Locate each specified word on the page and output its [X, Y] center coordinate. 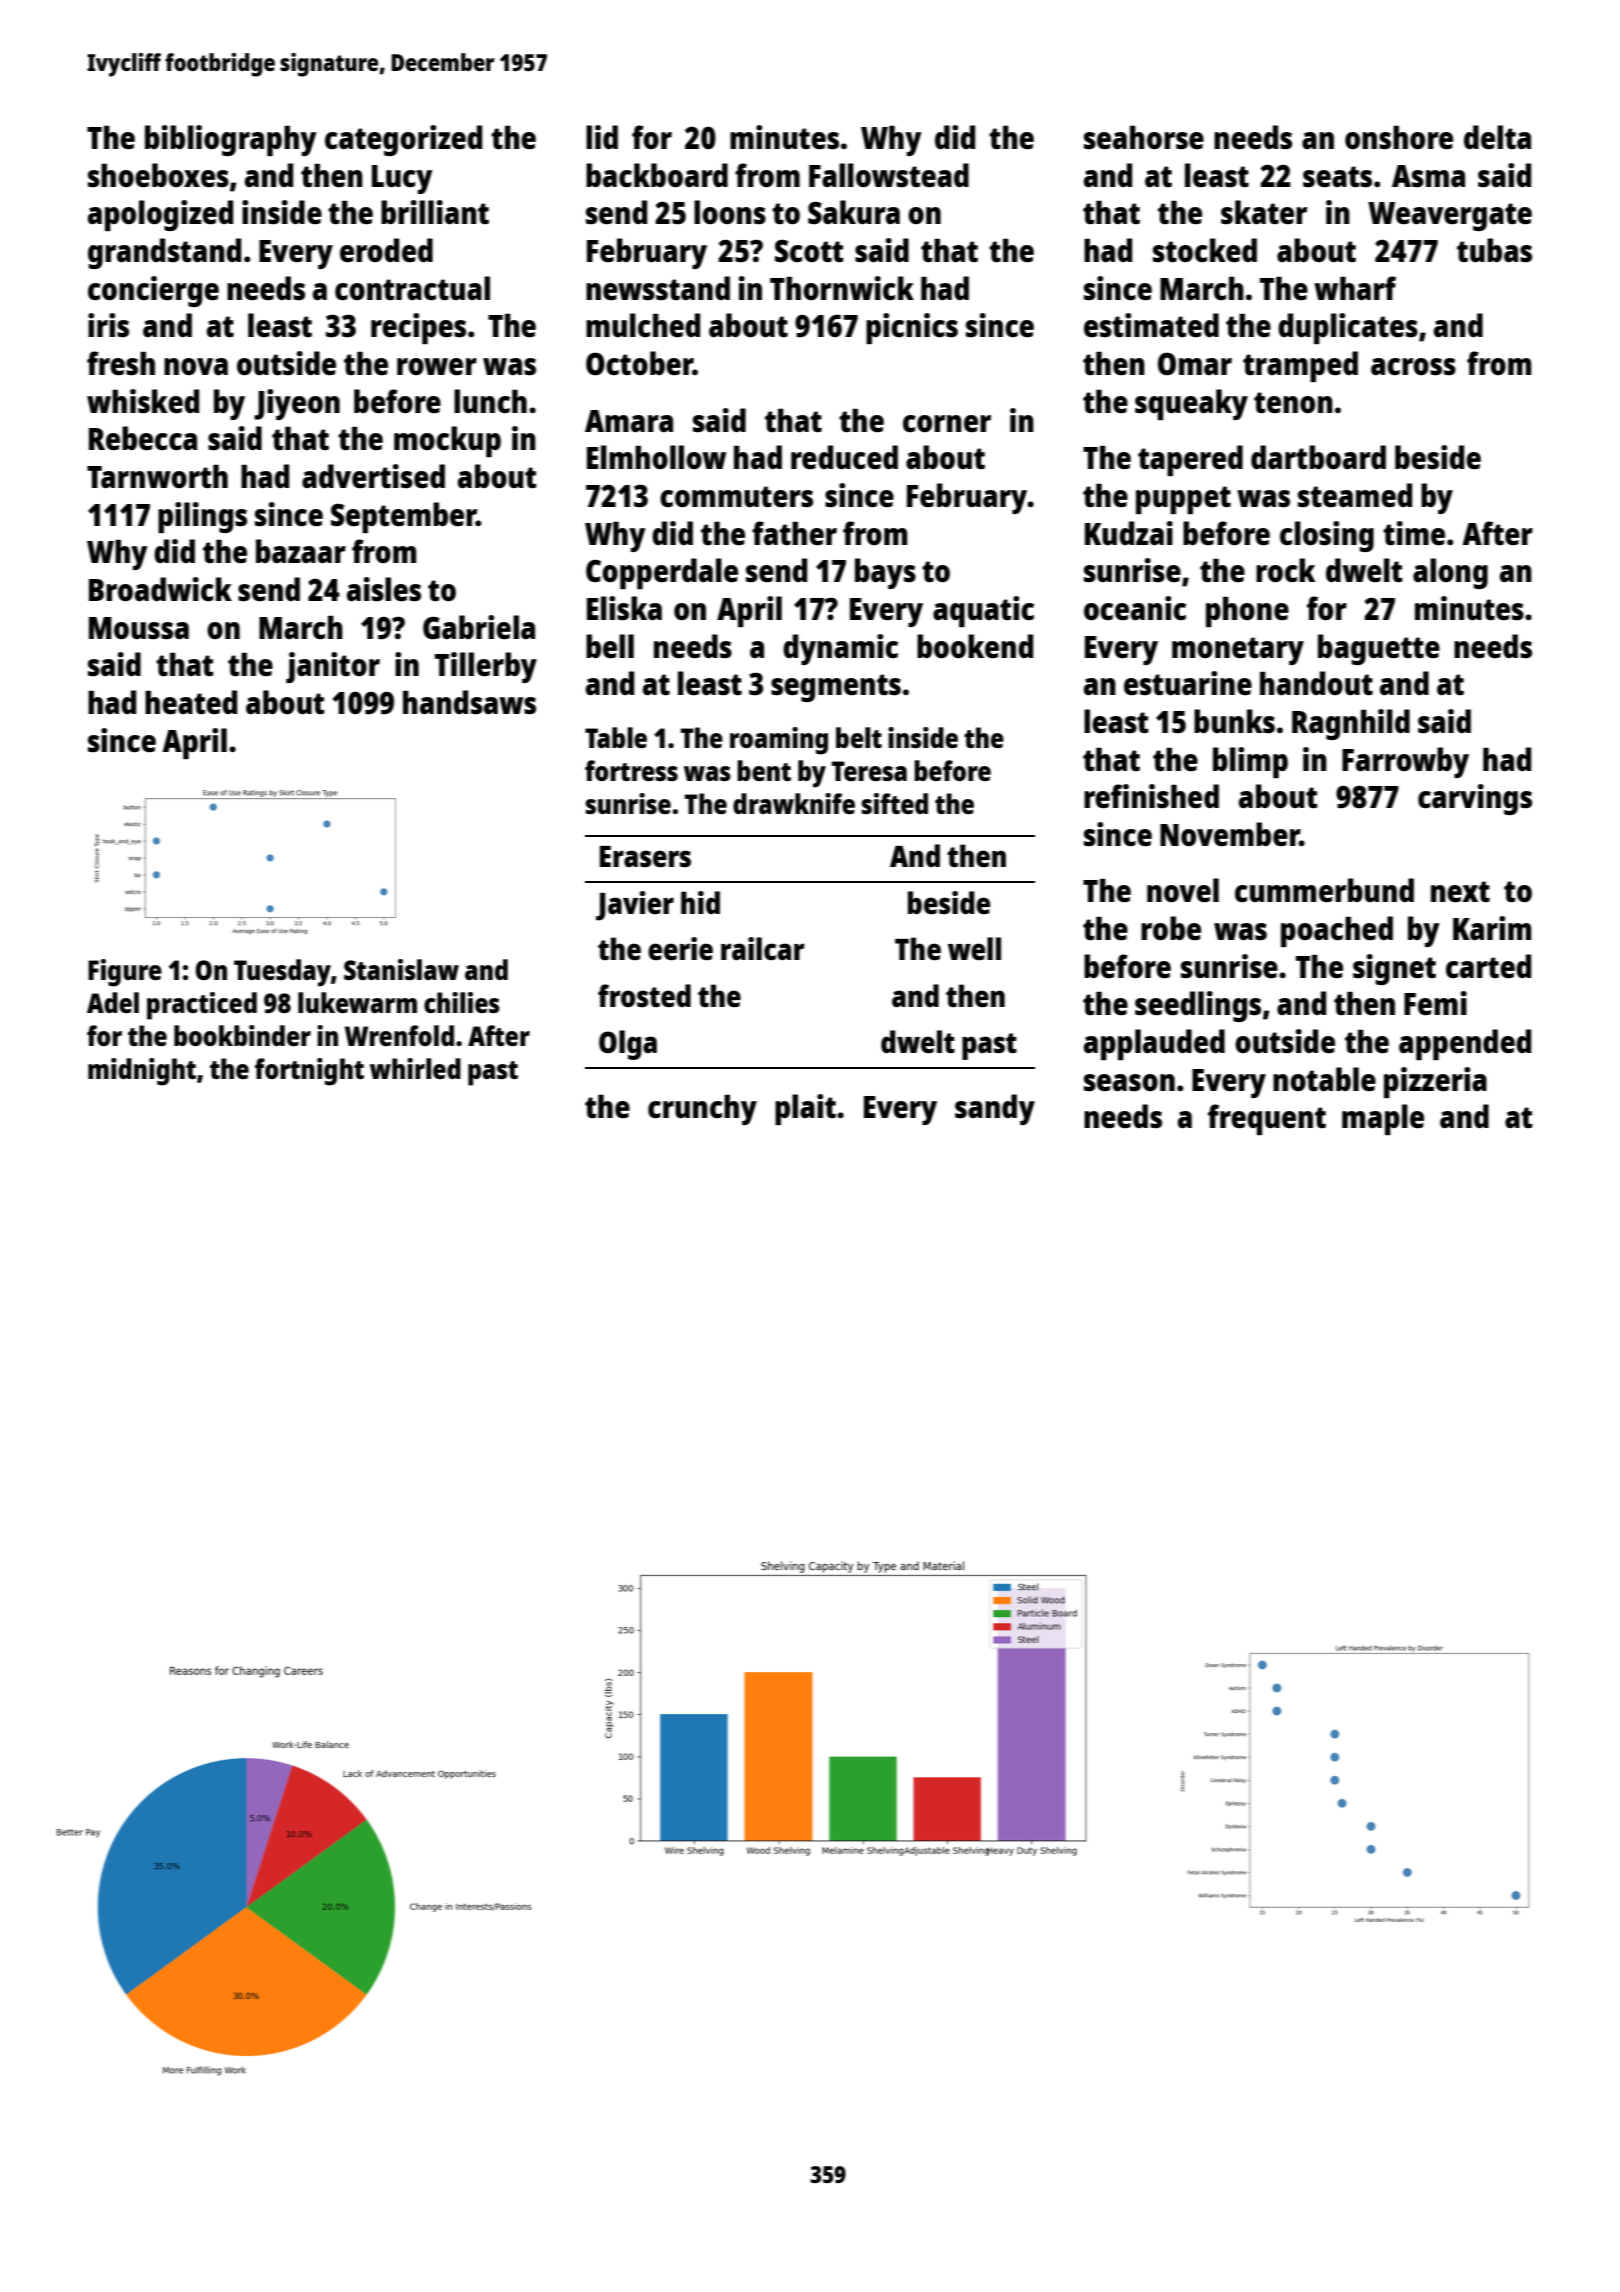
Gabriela [479, 627]
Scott [809, 251]
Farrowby [1405, 762]
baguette [1379, 649]
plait [805, 1109]
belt [859, 737]
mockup [447, 441]
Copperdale [662, 573]
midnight [142, 1072]
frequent [1267, 1119]
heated [191, 702]
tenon [1293, 403]
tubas [1494, 250]
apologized [160, 215]
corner [947, 424]
